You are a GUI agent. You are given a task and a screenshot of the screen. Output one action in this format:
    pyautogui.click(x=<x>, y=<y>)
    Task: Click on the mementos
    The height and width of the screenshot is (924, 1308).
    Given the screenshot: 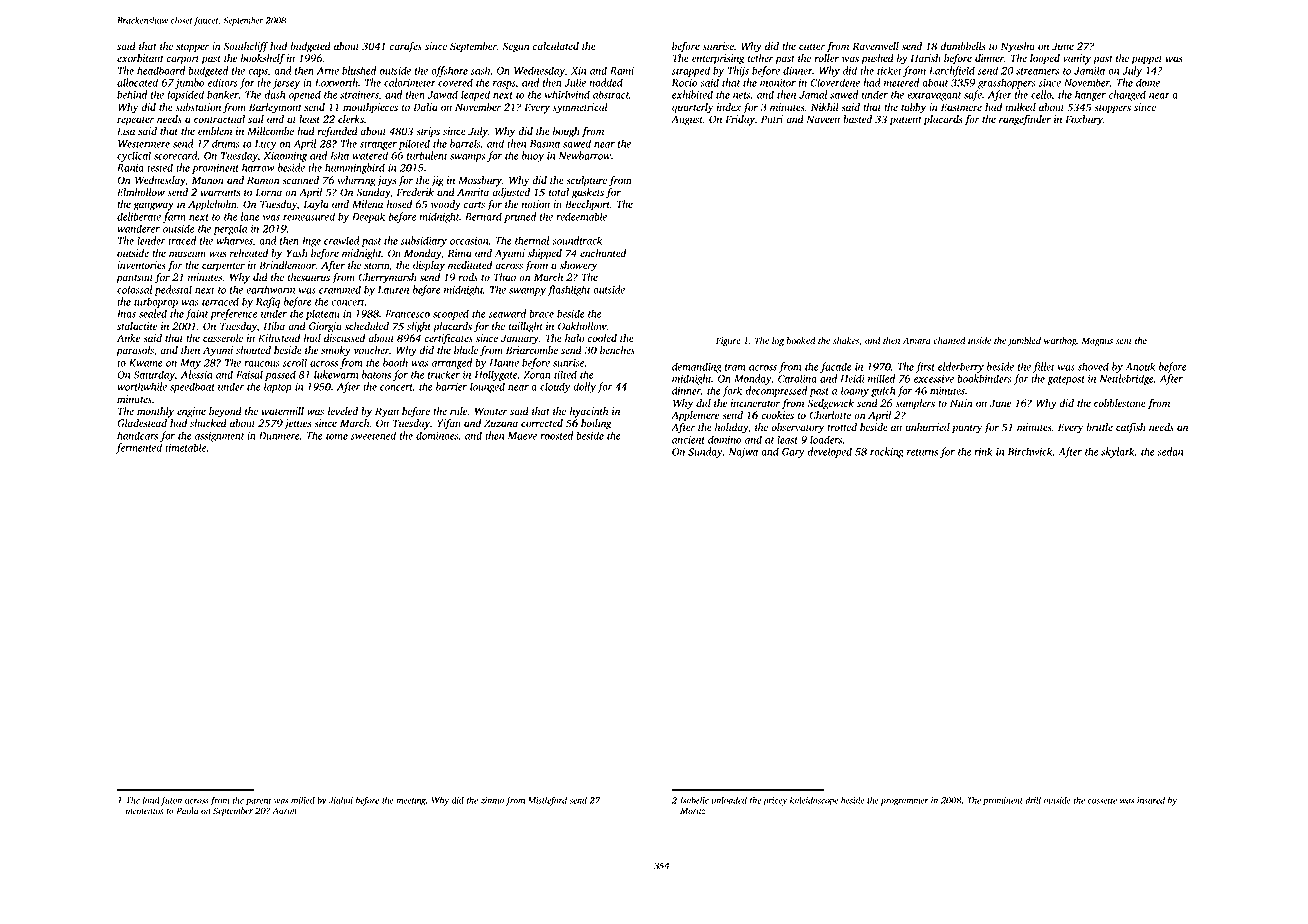 What is the action you would take?
    pyautogui.click(x=144, y=811)
